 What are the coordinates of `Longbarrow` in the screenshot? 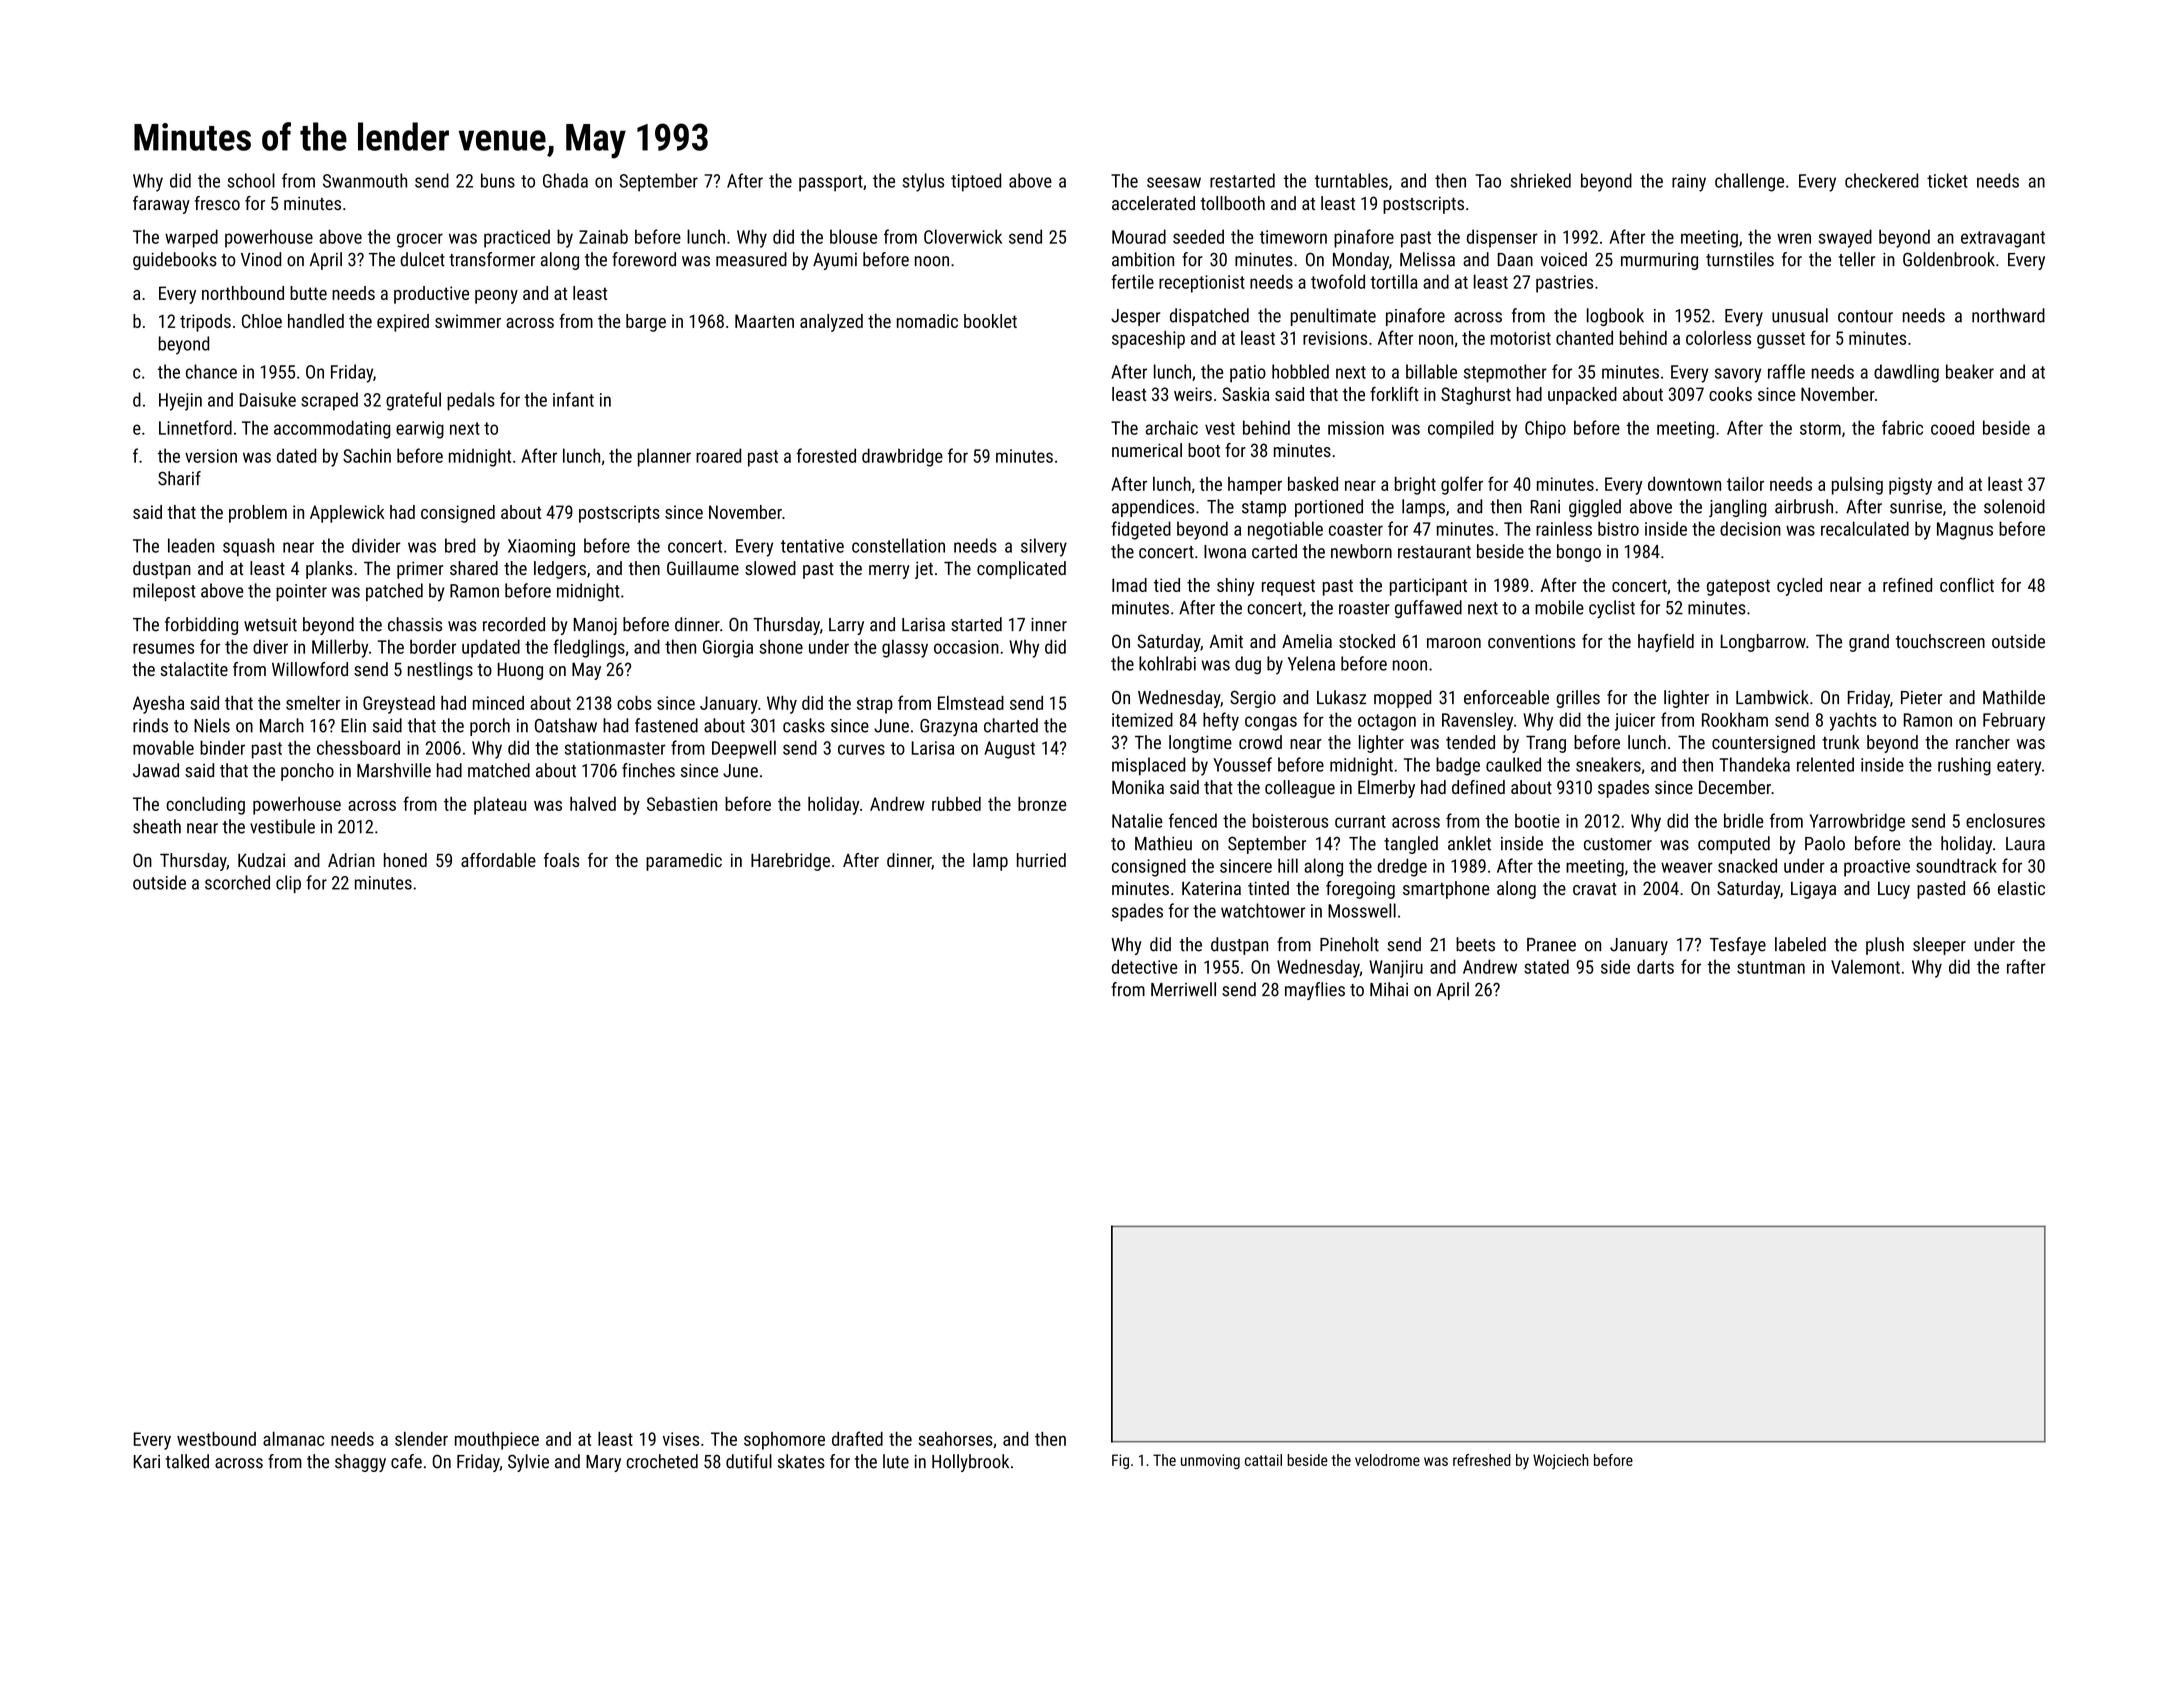 It's located at (1763, 643).
